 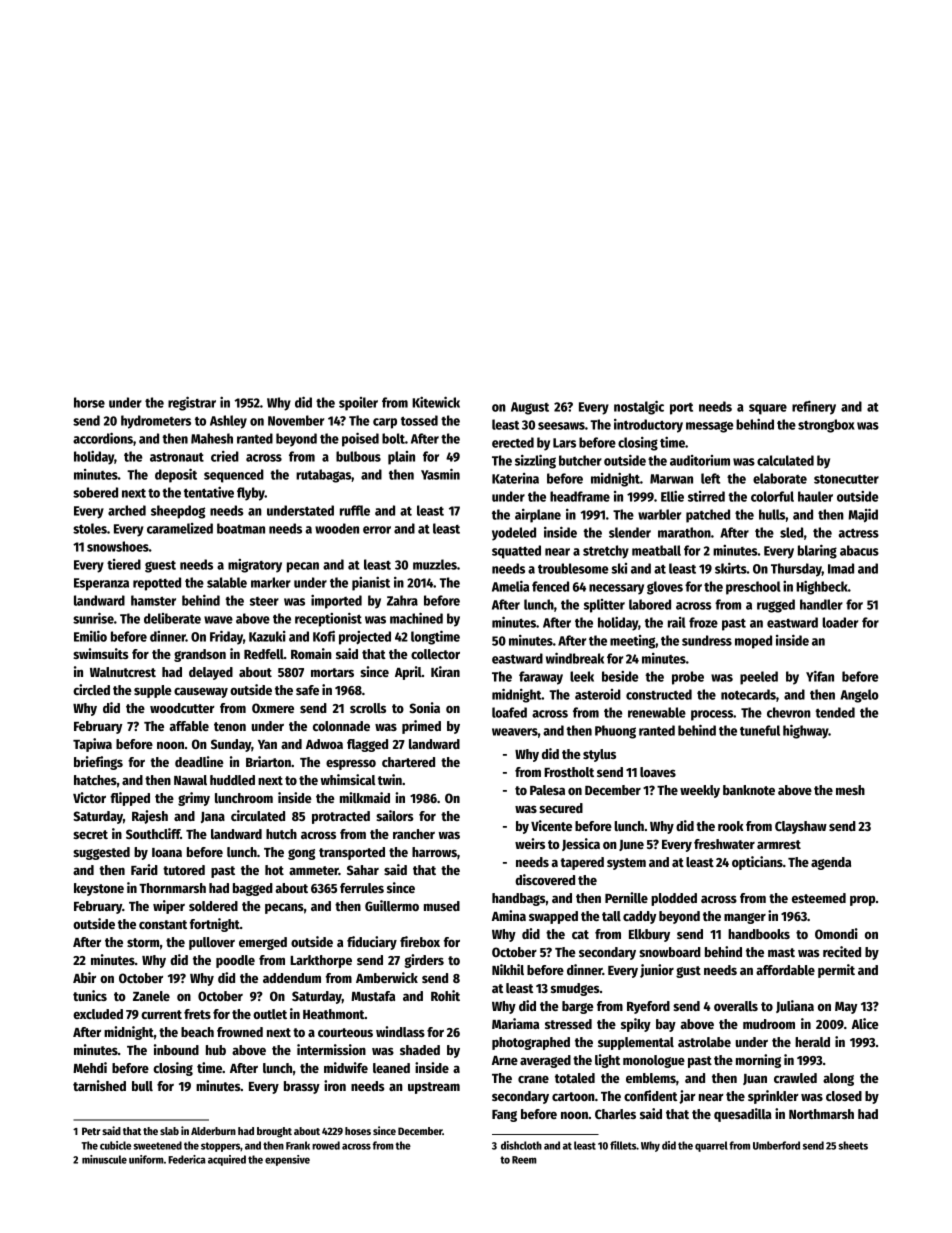 What do you see at coordinates (393, 438) in the image?
I see `bolt` at bounding box center [393, 438].
